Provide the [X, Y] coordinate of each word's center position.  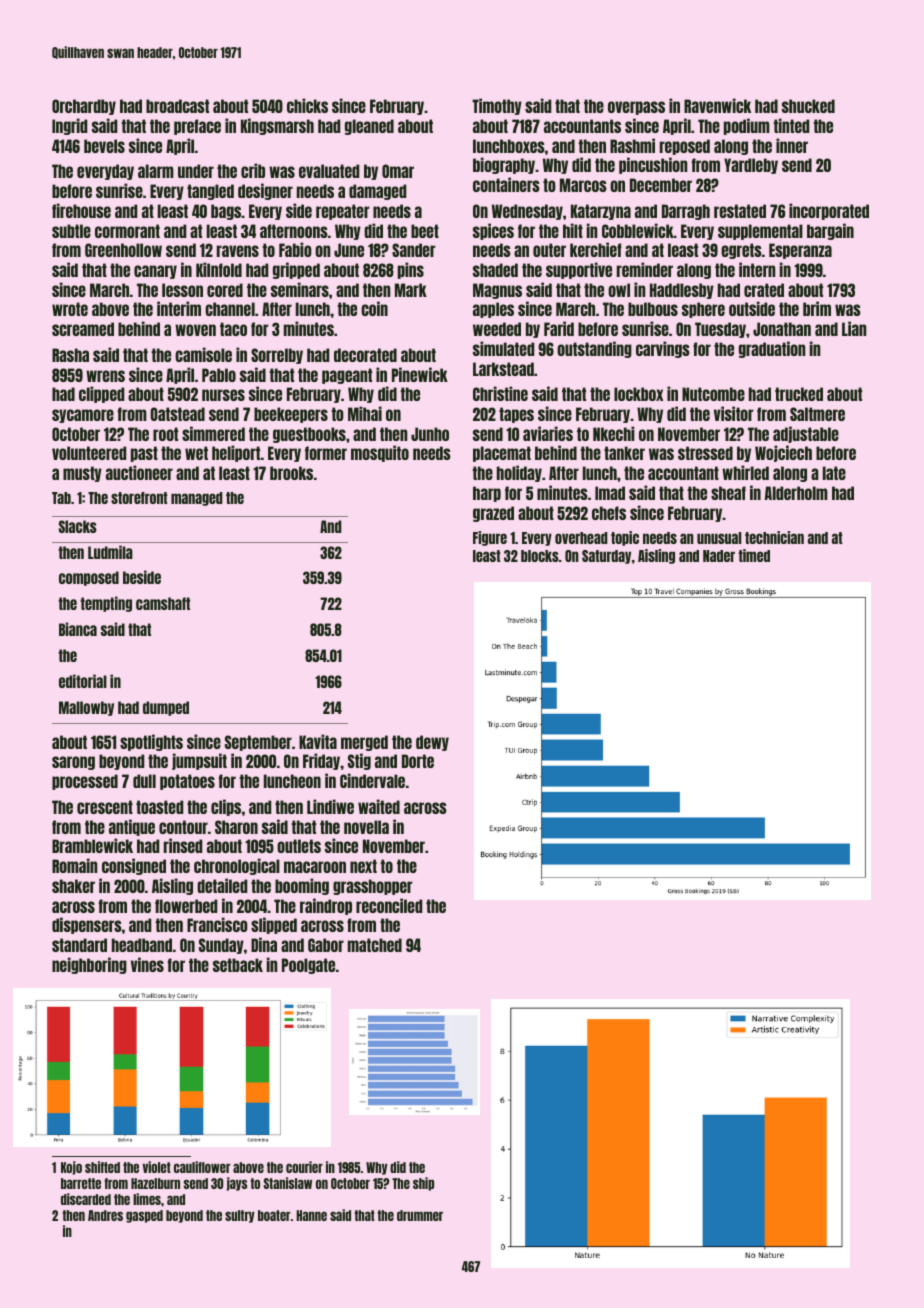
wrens [105, 376]
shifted [102, 1167]
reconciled [389, 905]
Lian [854, 328]
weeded [497, 329]
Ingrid [69, 126]
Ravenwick [717, 105]
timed [754, 555]
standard [79, 945]
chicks [307, 105]
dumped [166, 708]
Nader [719, 556]
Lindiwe [330, 806]
